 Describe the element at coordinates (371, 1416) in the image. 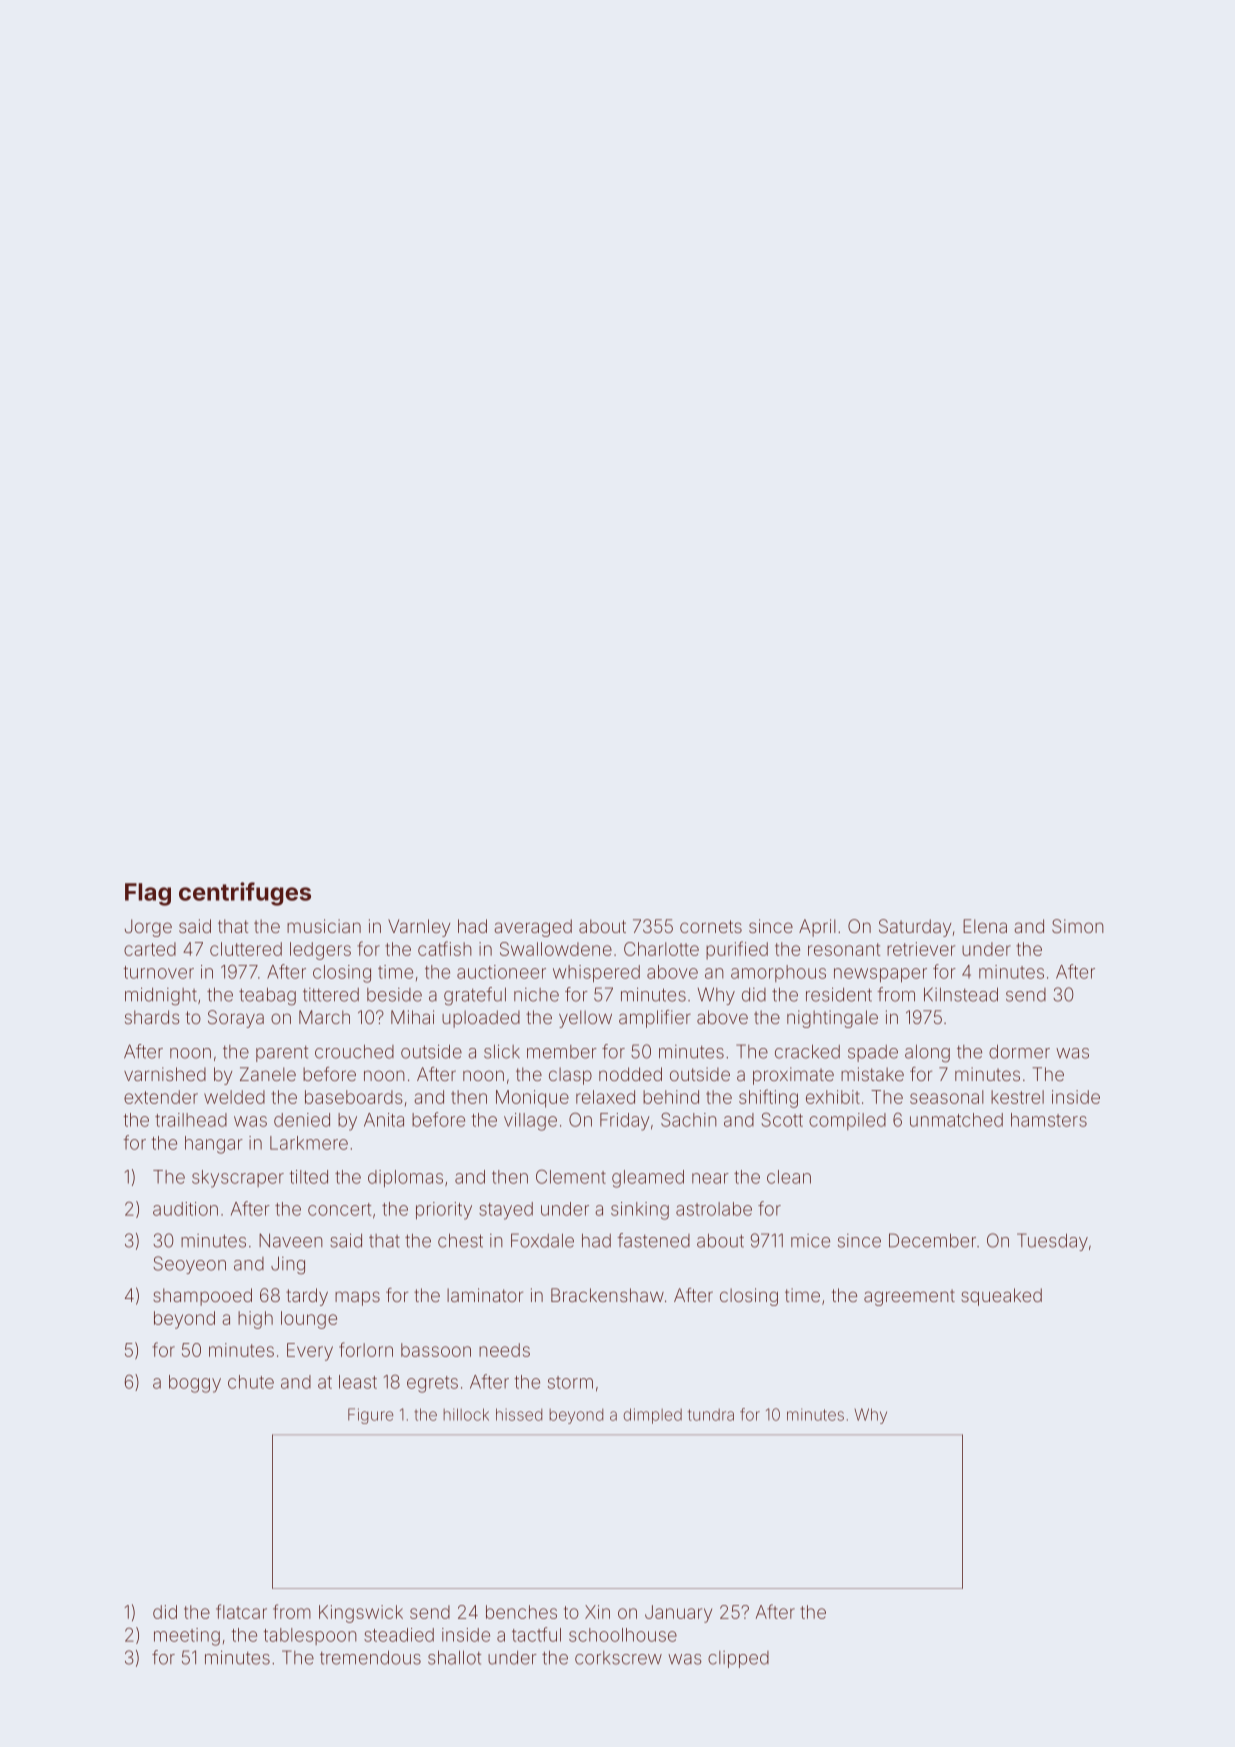

I see `Figure` at that location.
